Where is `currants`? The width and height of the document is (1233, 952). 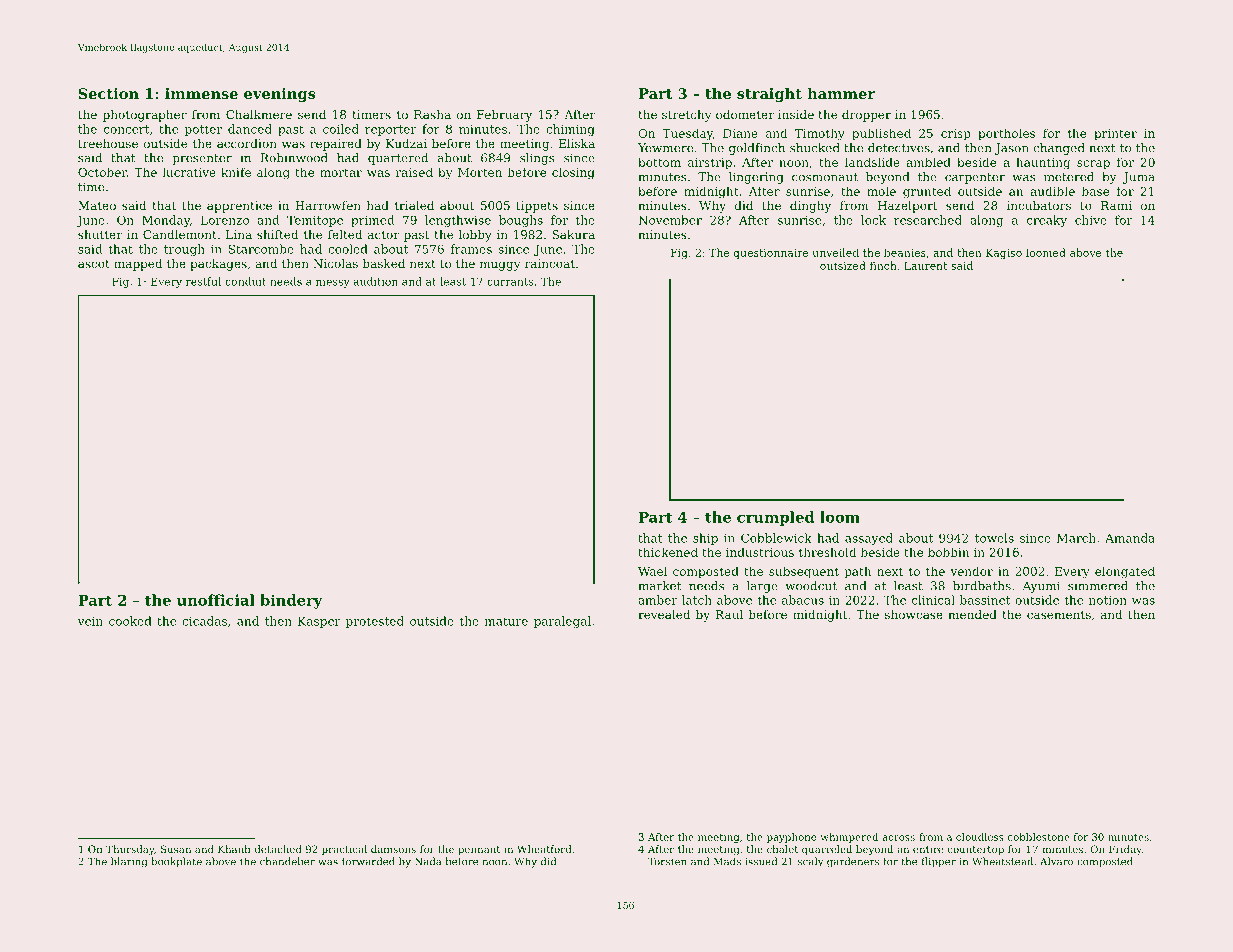 currants is located at coordinates (510, 282).
